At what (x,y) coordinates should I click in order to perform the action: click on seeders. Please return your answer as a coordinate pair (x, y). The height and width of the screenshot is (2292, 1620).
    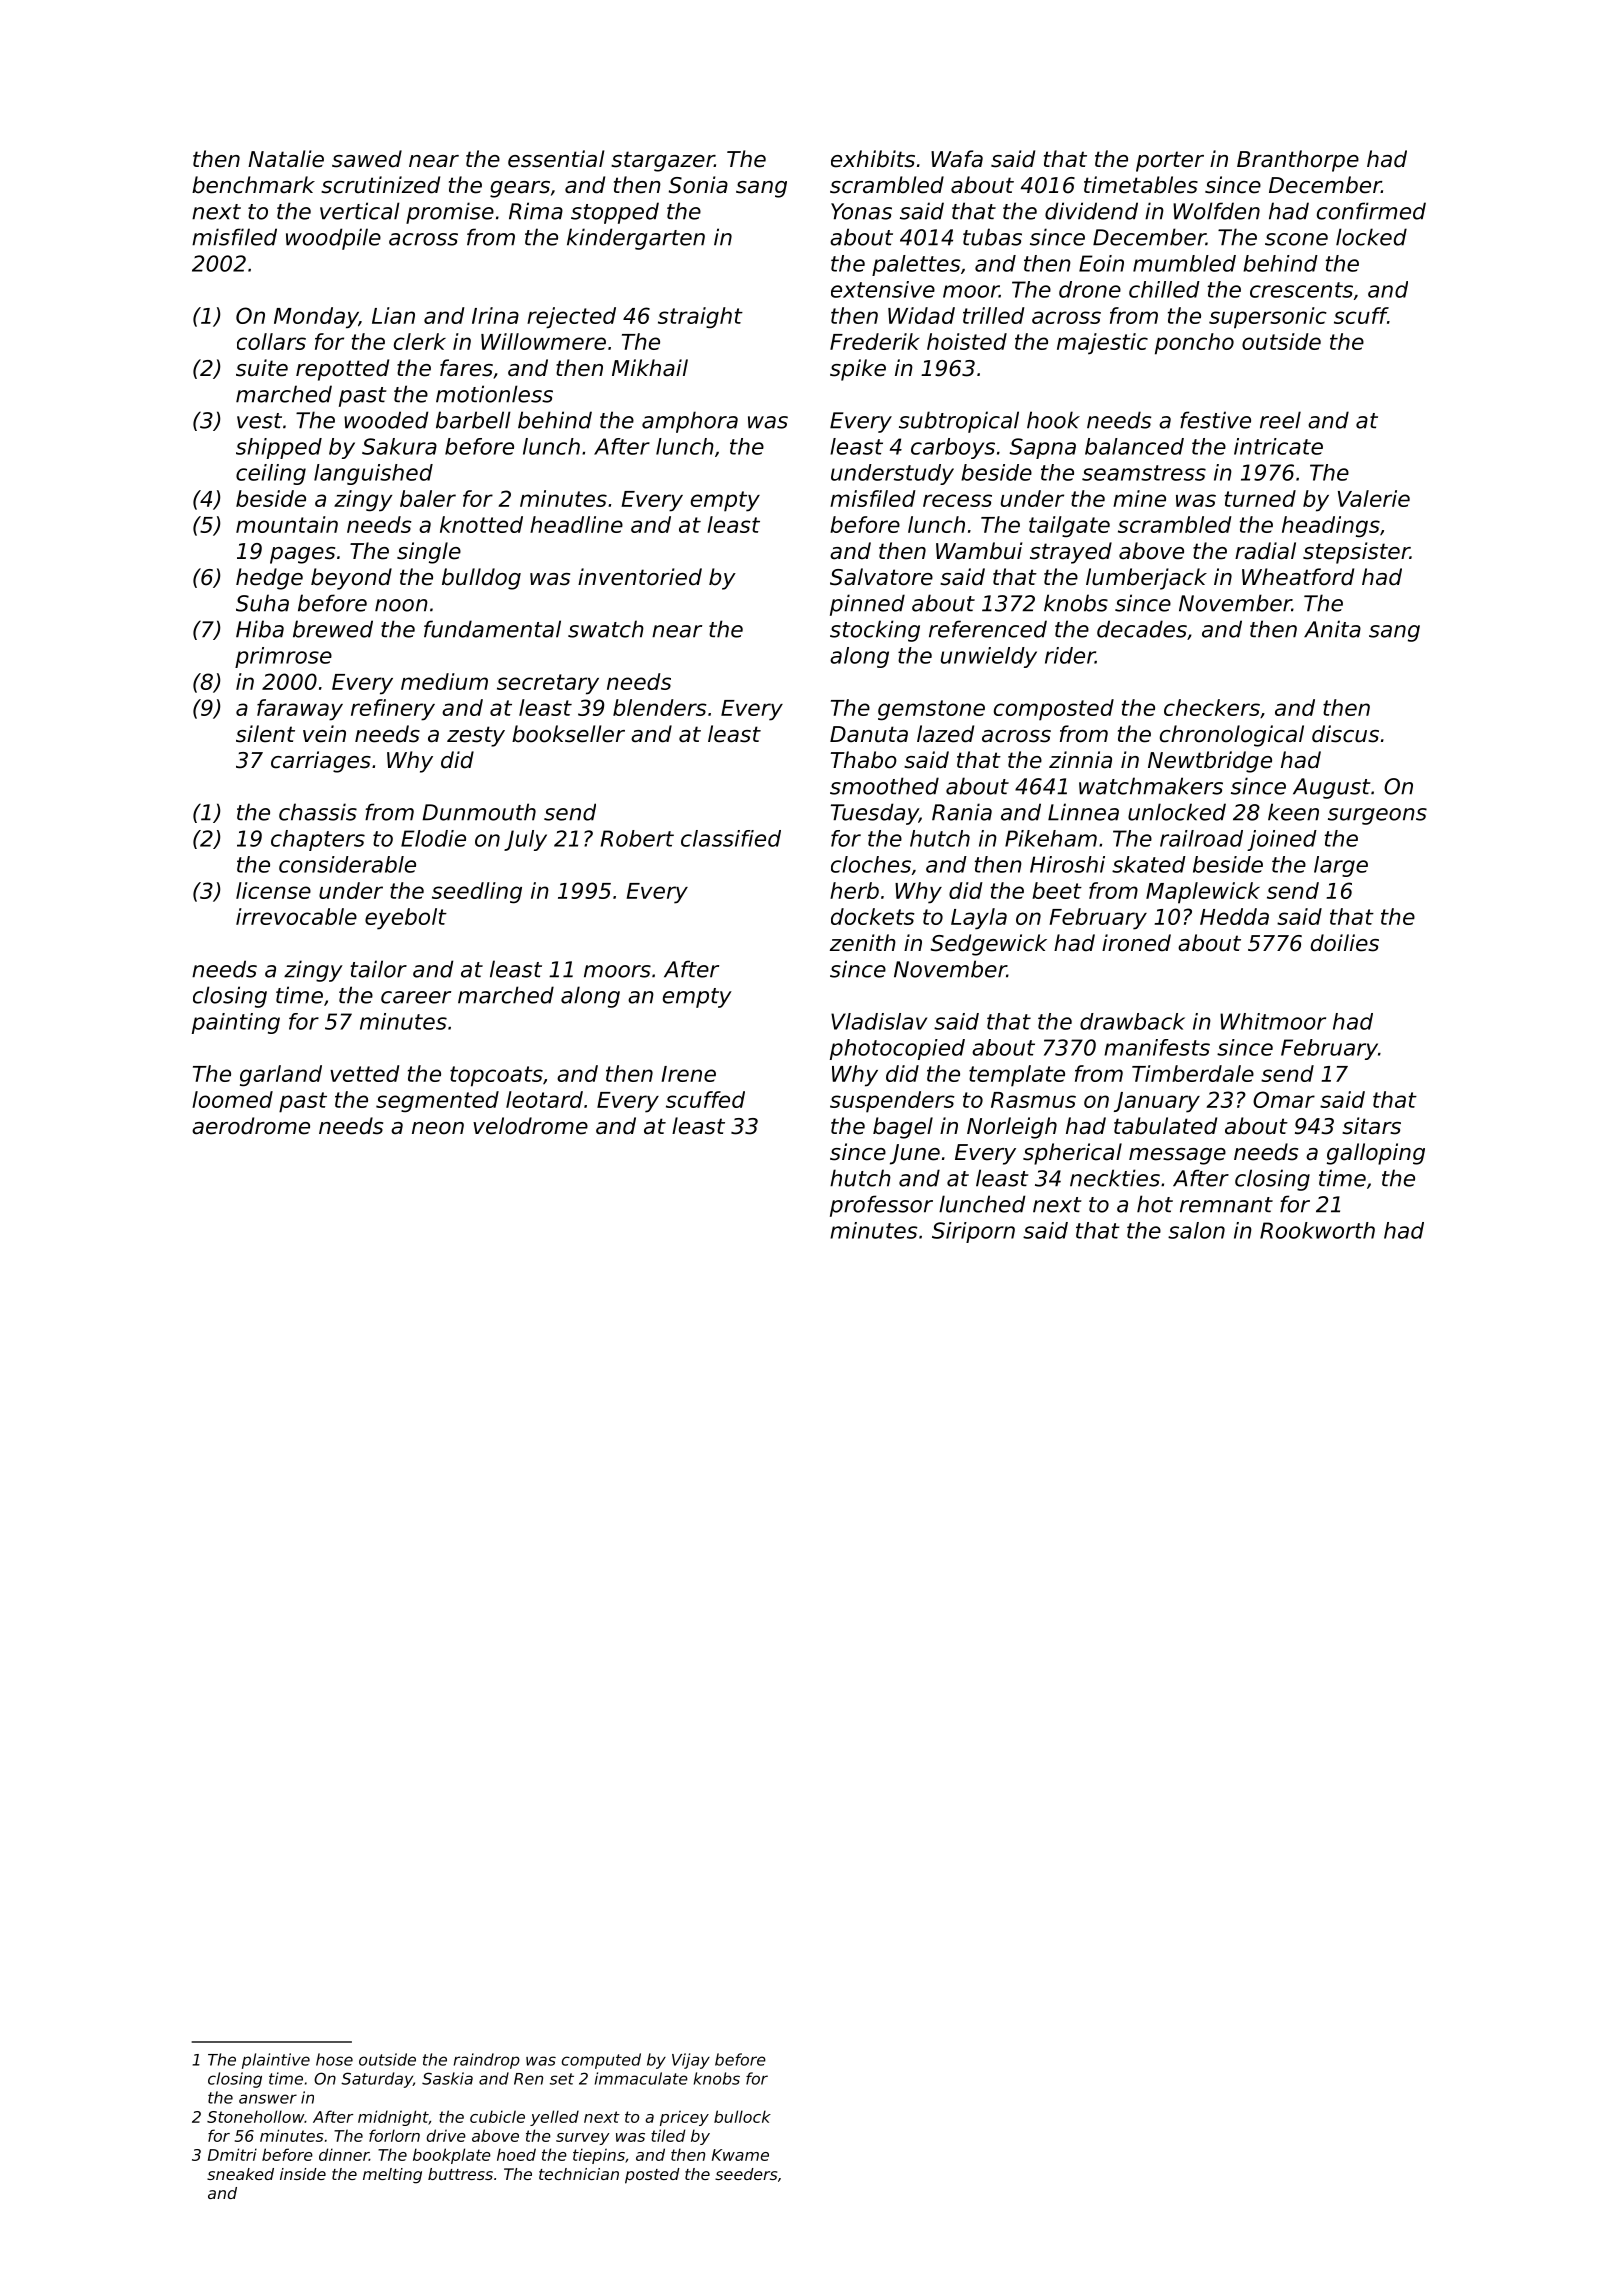
    Looking at the image, I should click on (746, 2174).
